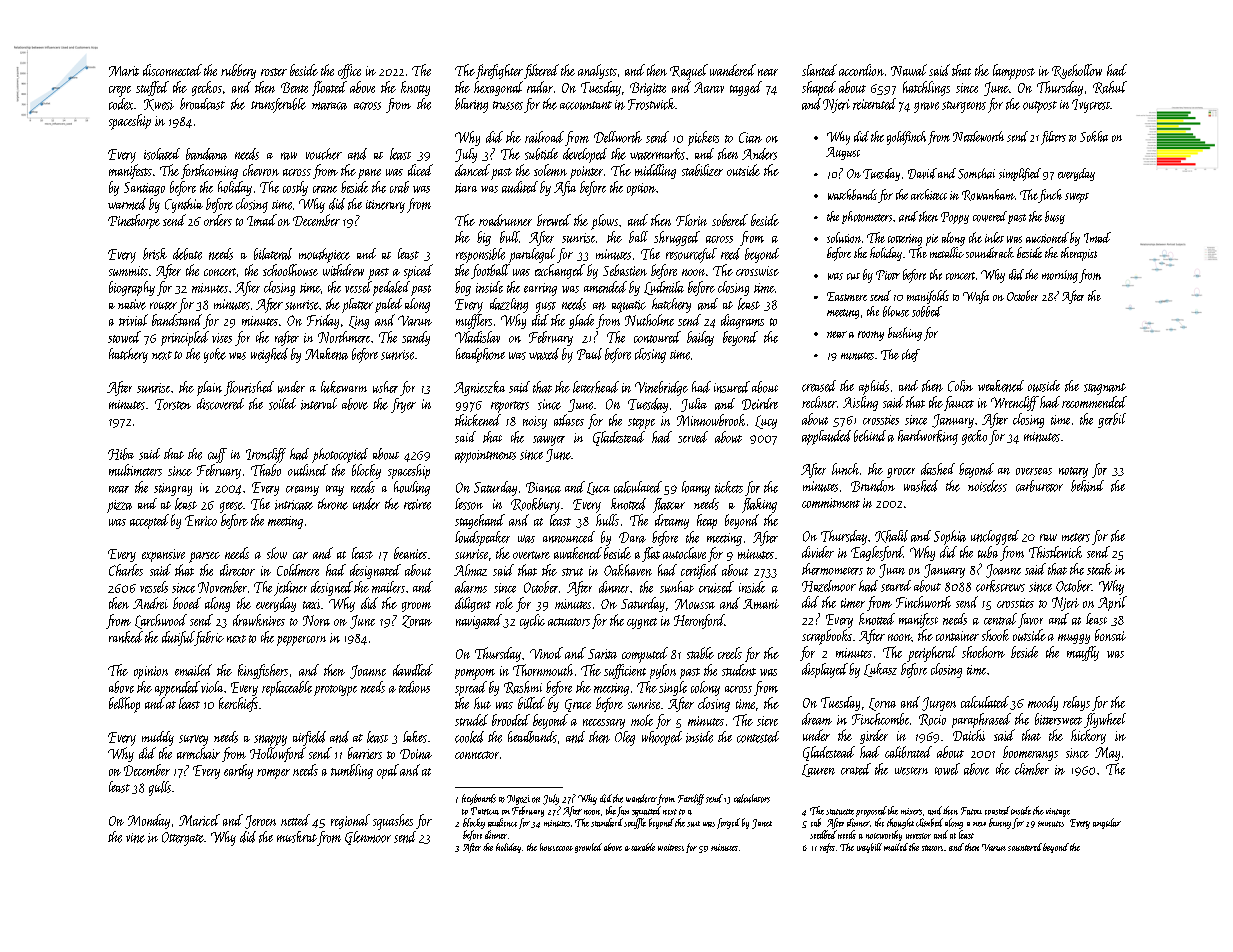  What do you see at coordinates (333, 504) in the image?
I see `throne` at bounding box center [333, 504].
